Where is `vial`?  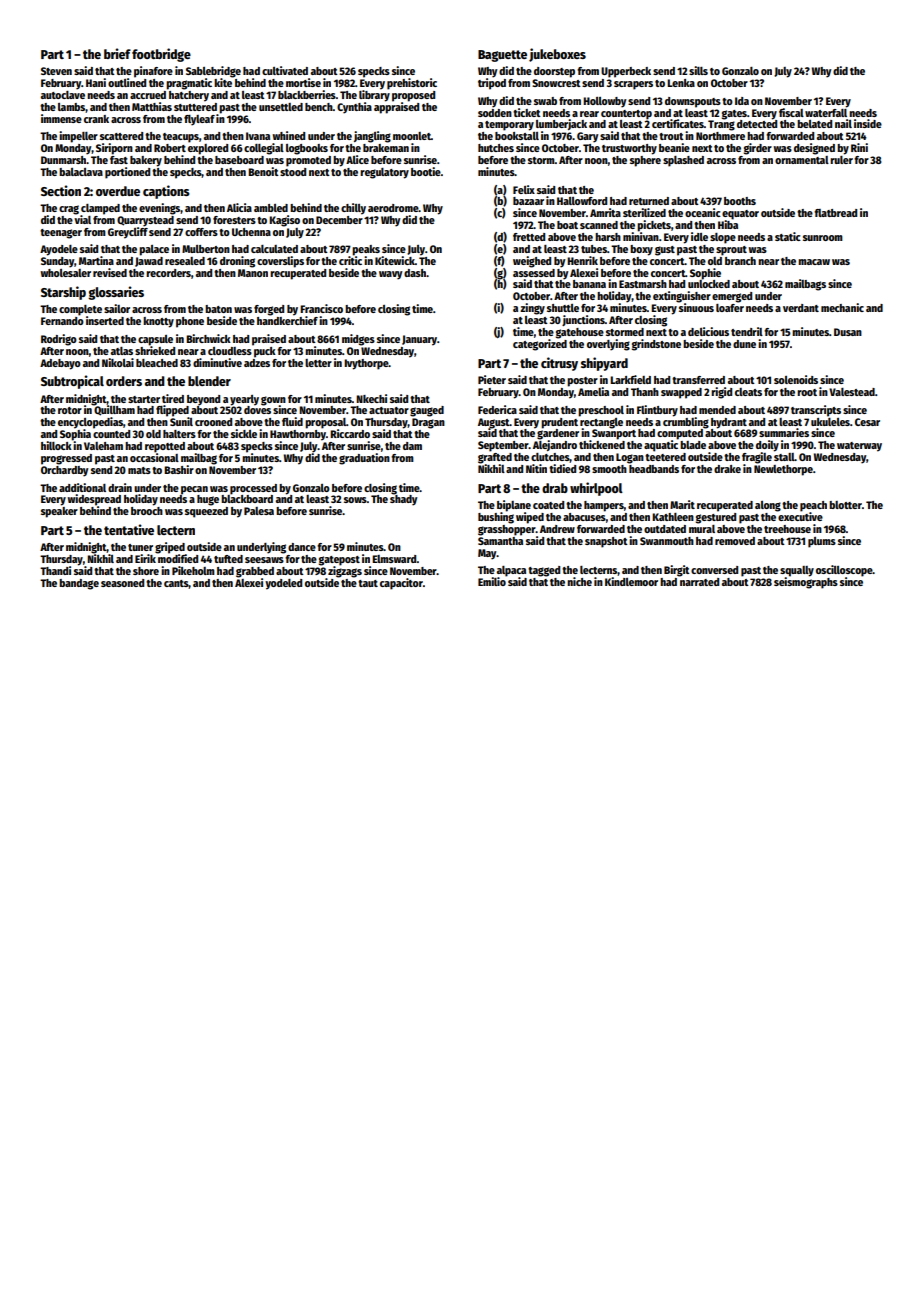
vial is located at coordinates (82, 219).
